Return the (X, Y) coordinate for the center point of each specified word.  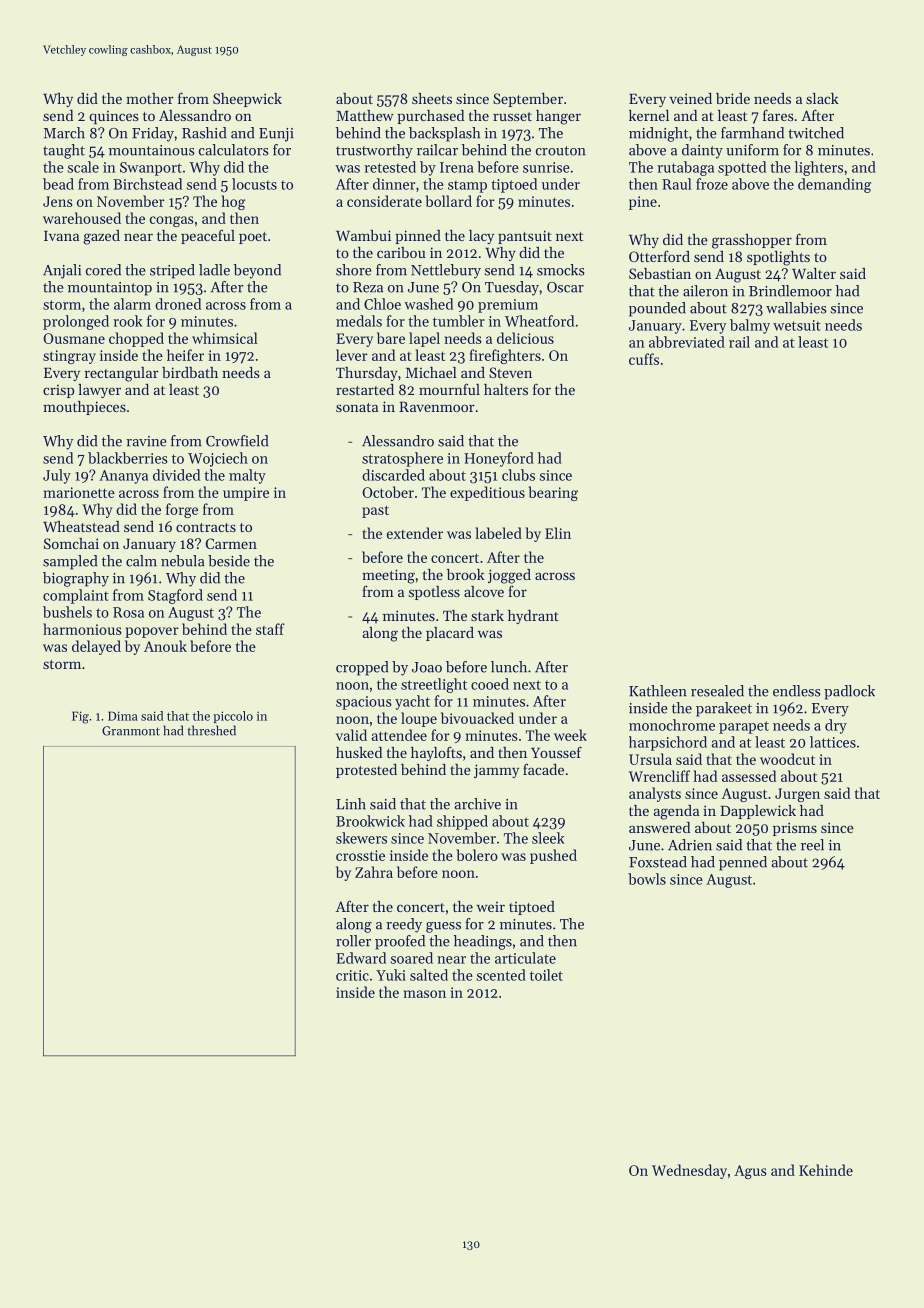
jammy (496, 771)
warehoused (82, 218)
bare (391, 338)
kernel (649, 115)
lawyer (99, 391)
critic (352, 975)
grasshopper (752, 241)
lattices (833, 742)
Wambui (363, 235)
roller (353, 941)
